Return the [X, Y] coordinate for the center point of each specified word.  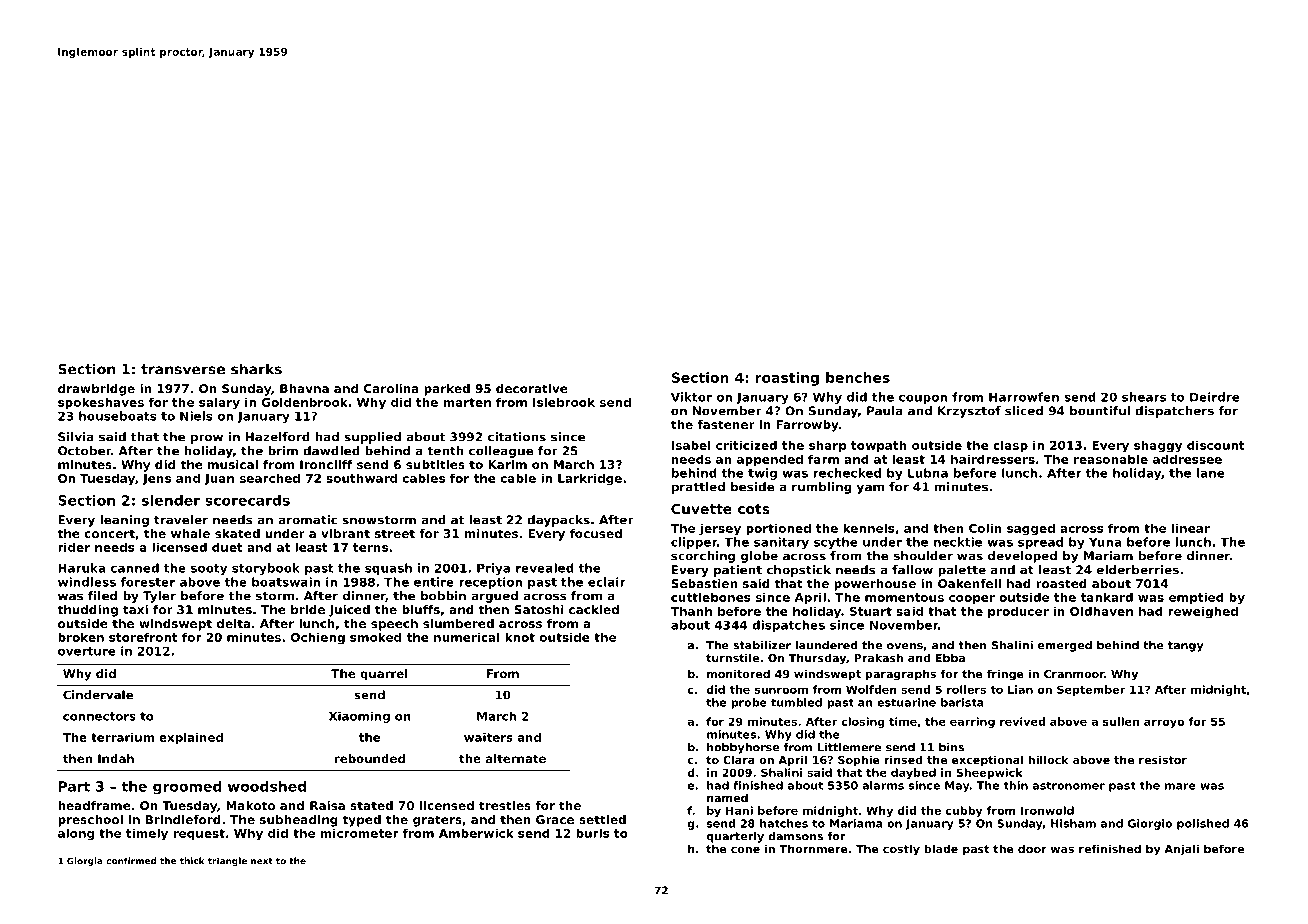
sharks [256, 369]
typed [361, 821]
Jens [156, 479]
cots [754, 509]
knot [520, 637]
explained [191, 738]
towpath [879, 446]
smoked [375, 637]
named [727, 797]
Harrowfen [1024, 397]
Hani [739, 810]
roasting [787, 379]
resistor [1163, 759]
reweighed [1203, 612]
